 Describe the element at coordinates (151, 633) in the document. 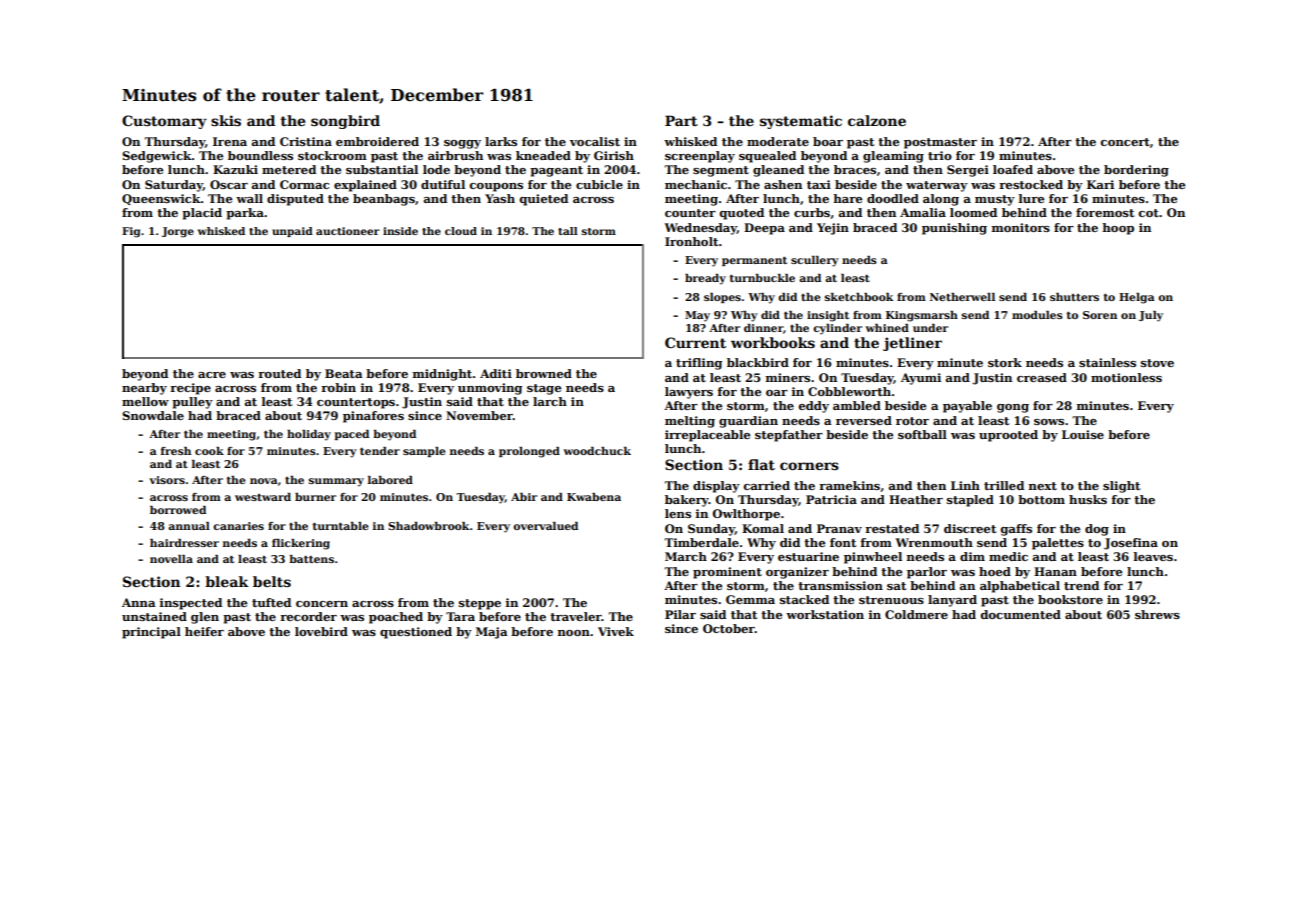

I see `principal` at that location.
